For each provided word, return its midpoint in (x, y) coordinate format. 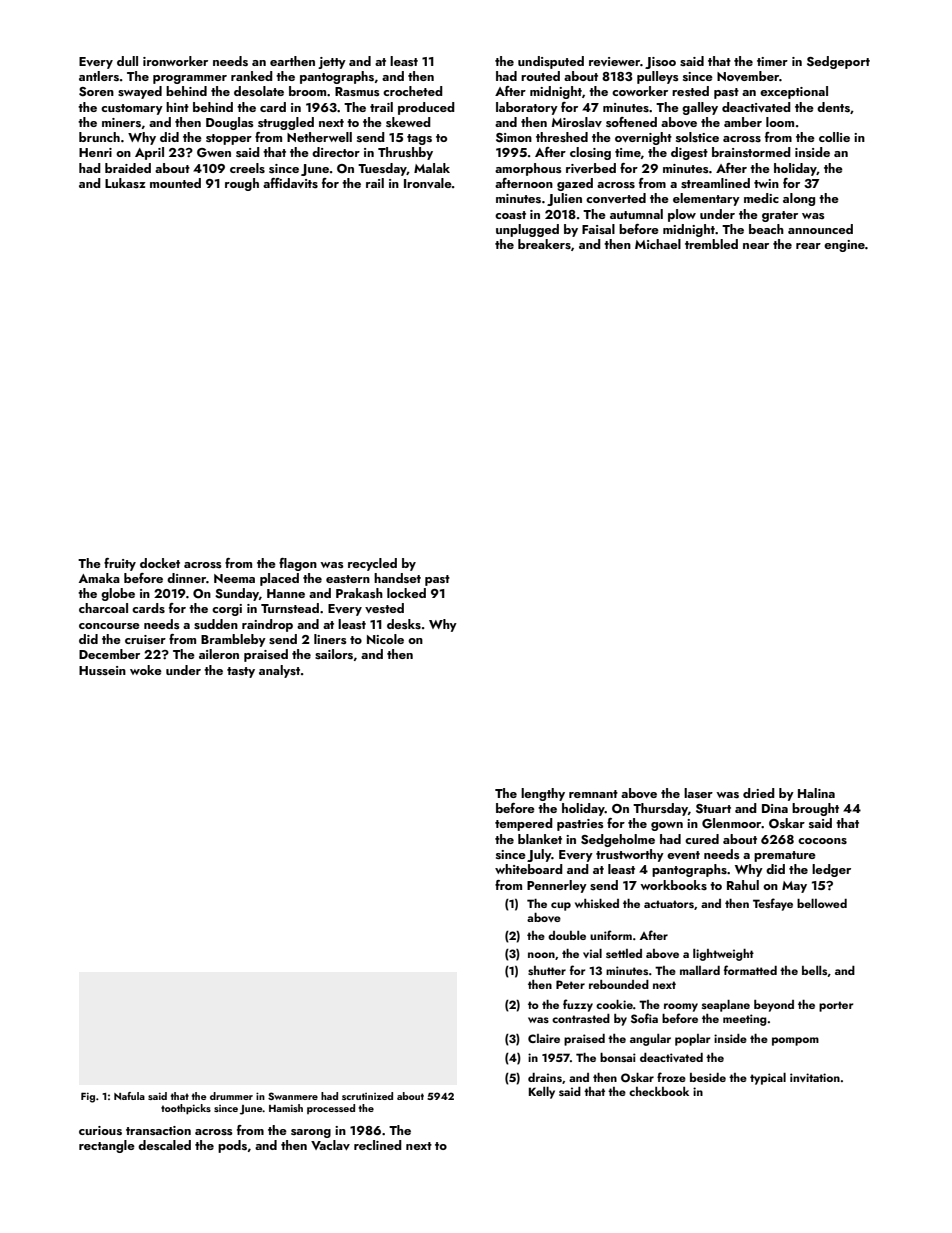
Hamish (286, 1108)
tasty (241, 672)
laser (698, 793)
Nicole (385, 639)
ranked (252, 76)
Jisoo (660, 63)
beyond (774, 1006)
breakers (544, 244)
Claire (544, 1038)
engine (844, 246)
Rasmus (357, 91)
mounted (175, 183)
